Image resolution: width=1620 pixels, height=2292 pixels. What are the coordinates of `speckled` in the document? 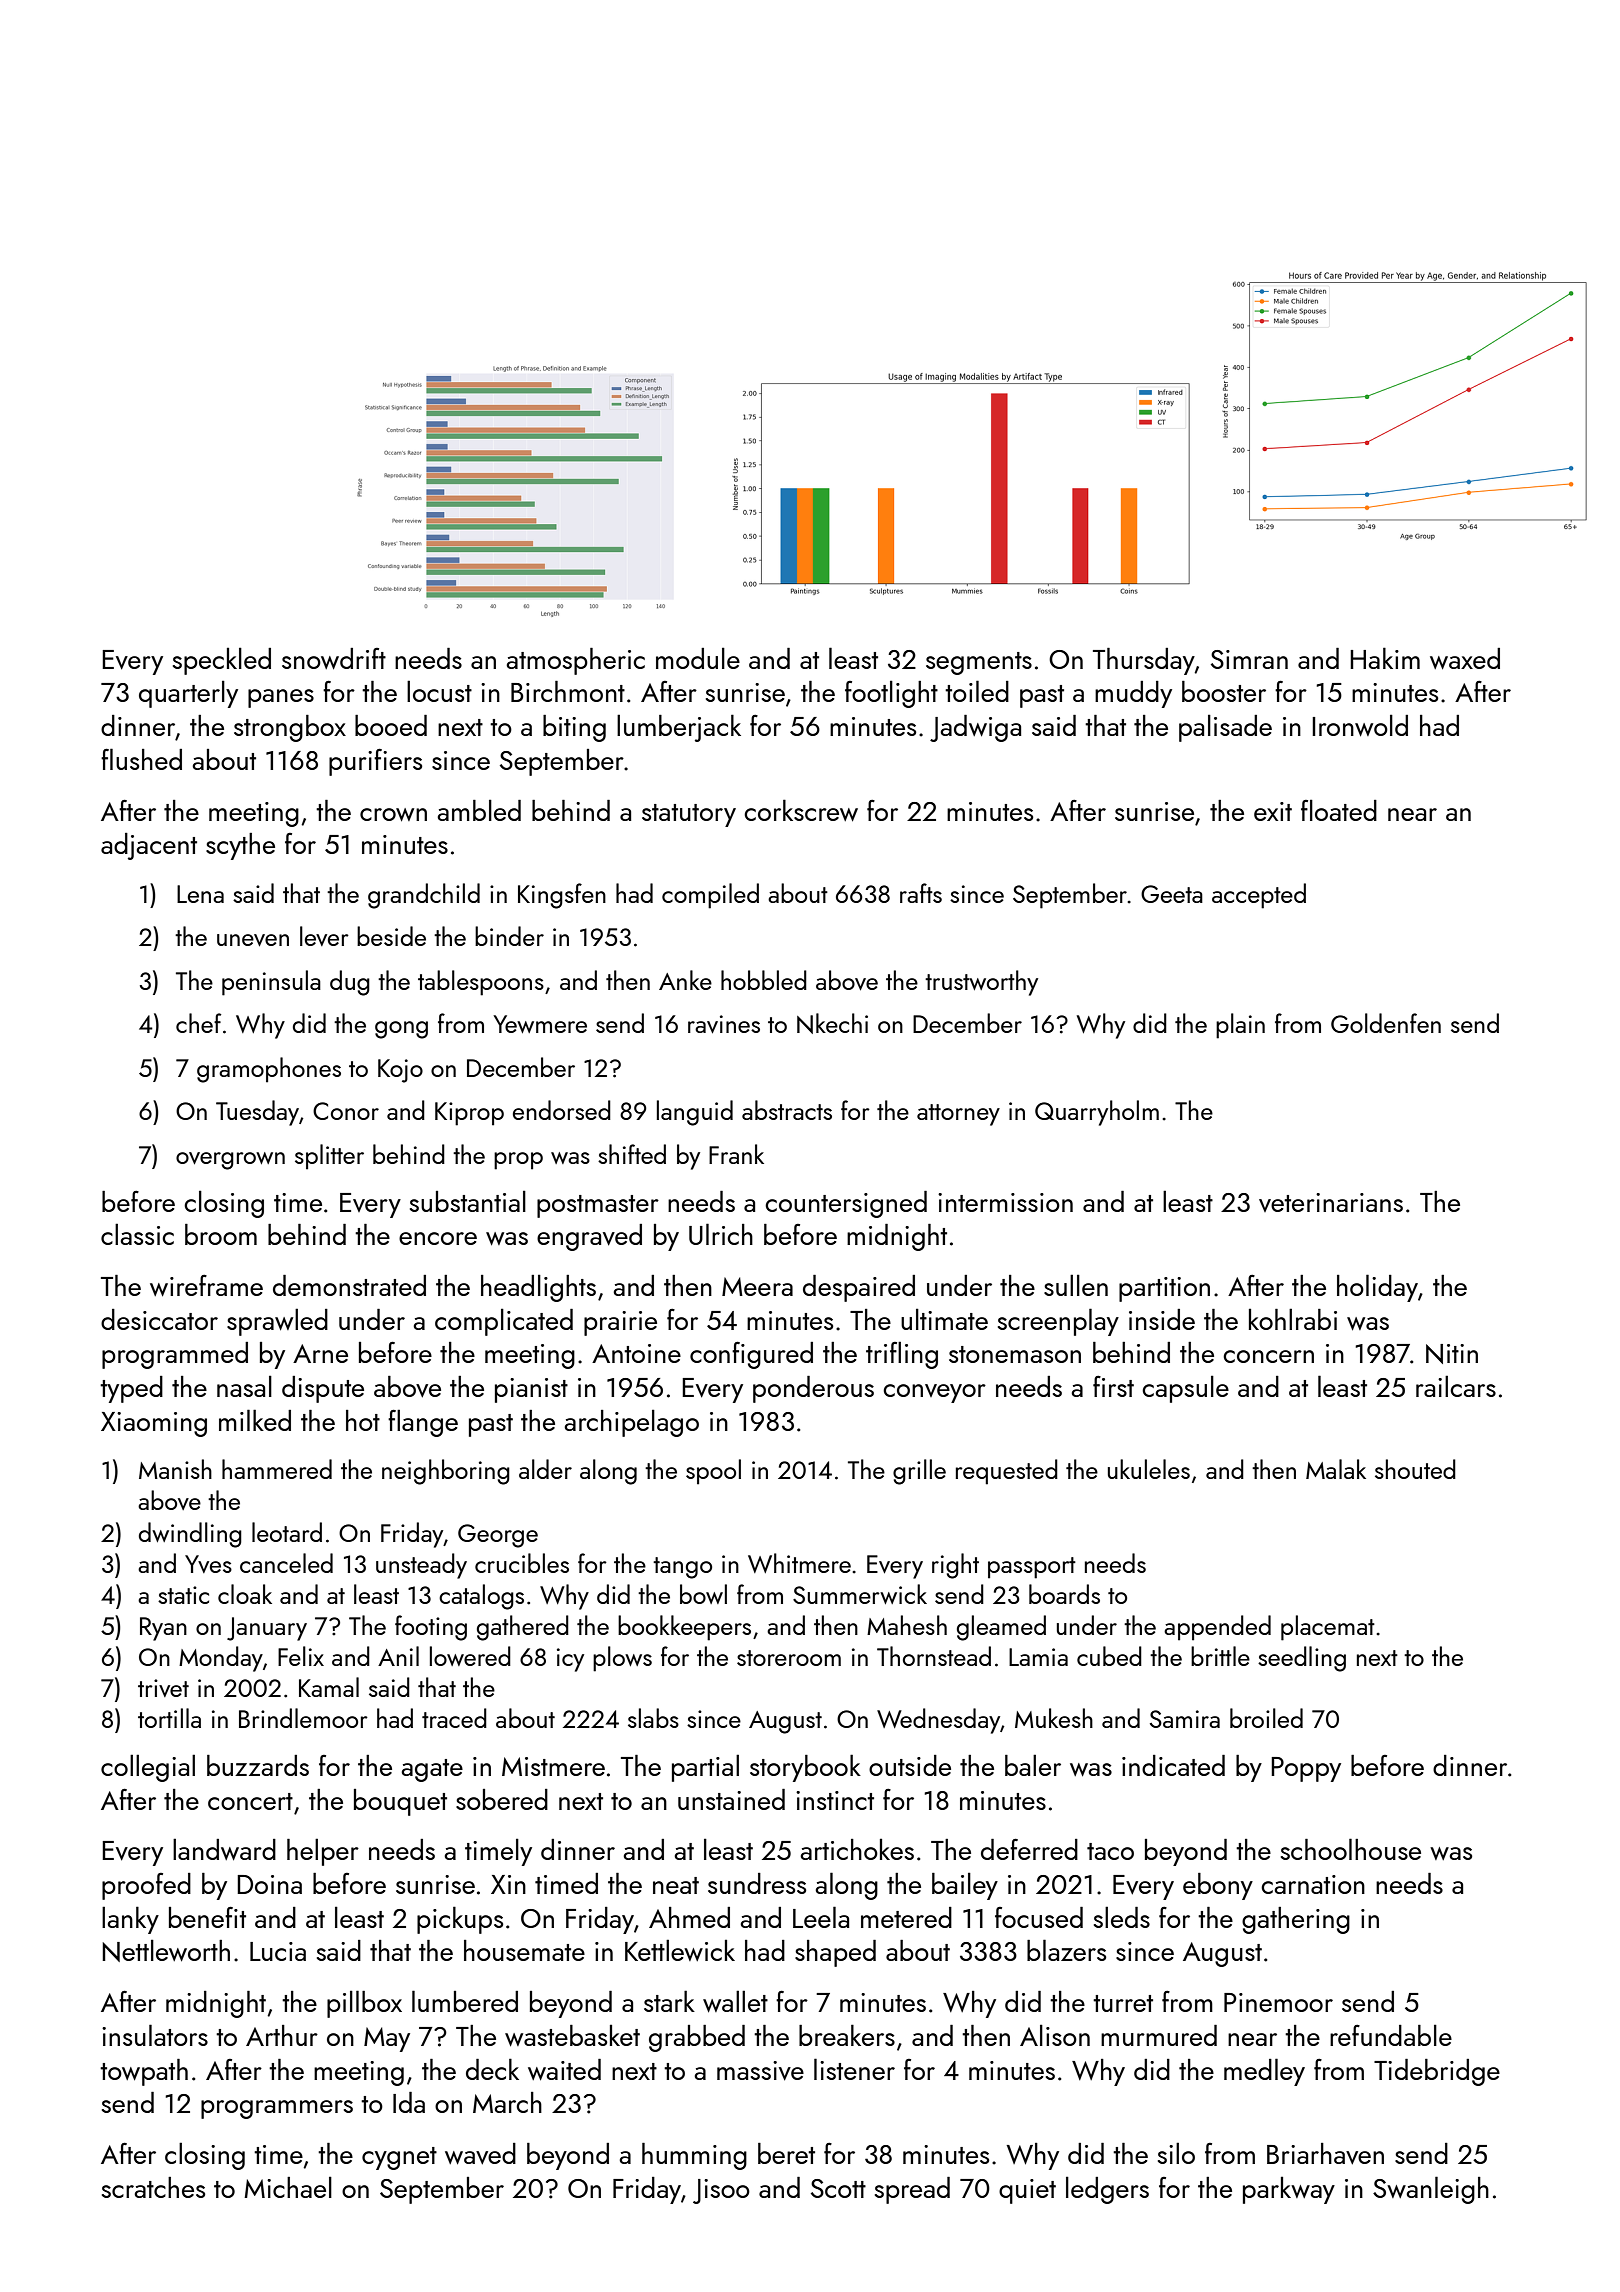 It's located at (222, 661).
